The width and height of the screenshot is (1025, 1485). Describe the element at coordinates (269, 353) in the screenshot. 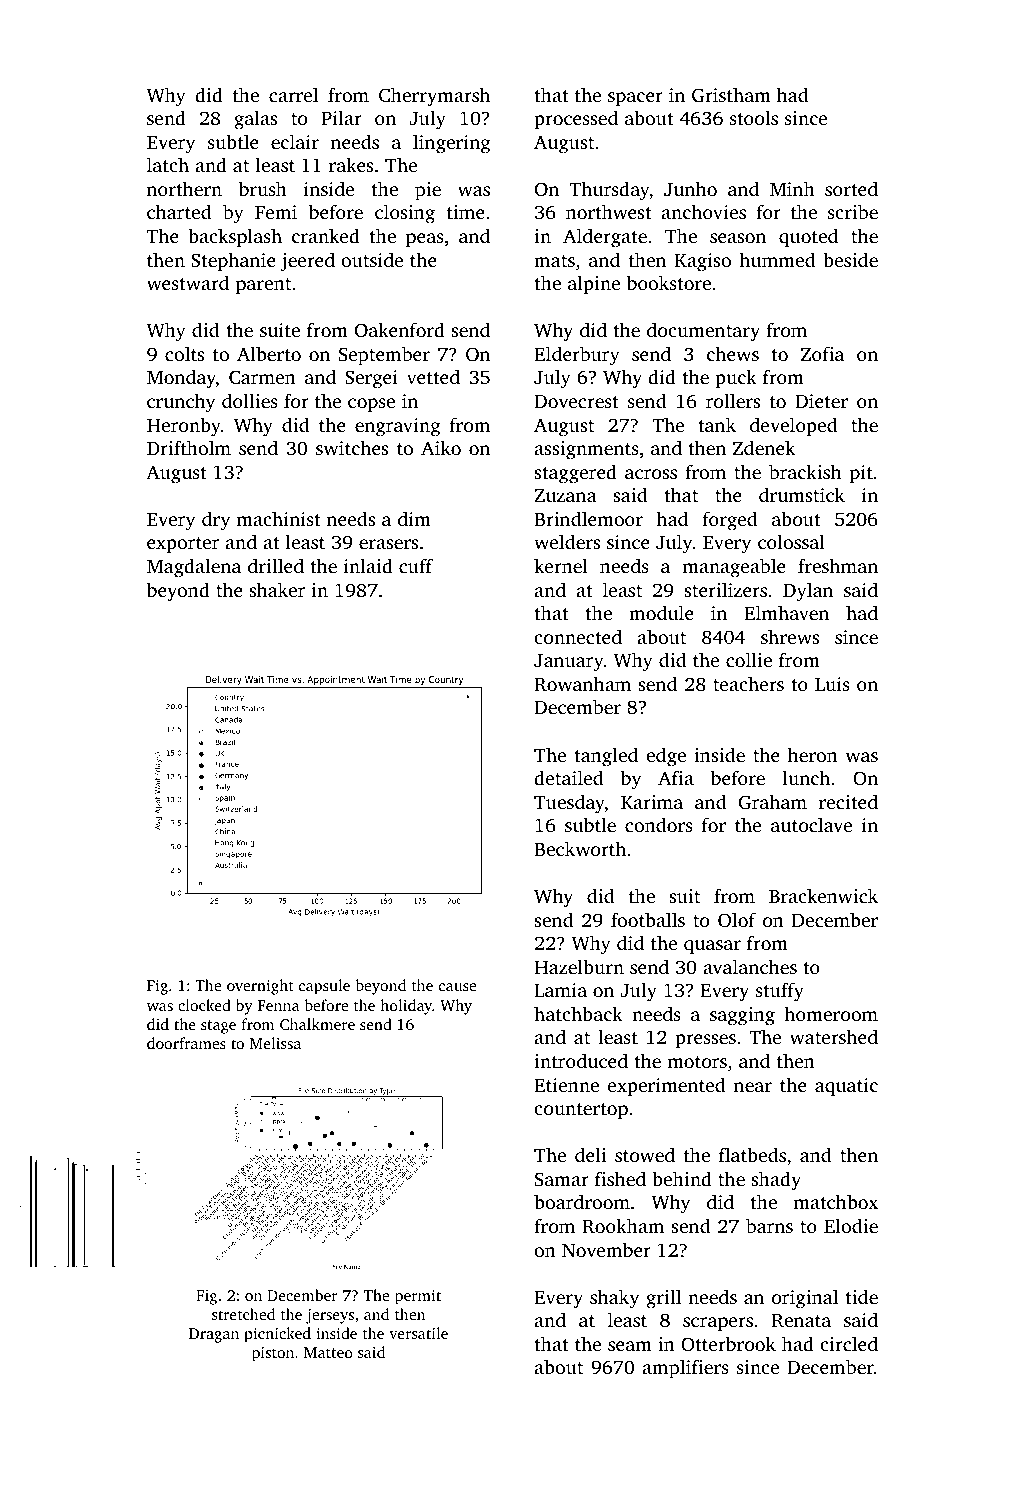

I see `Alberto` at that location.
